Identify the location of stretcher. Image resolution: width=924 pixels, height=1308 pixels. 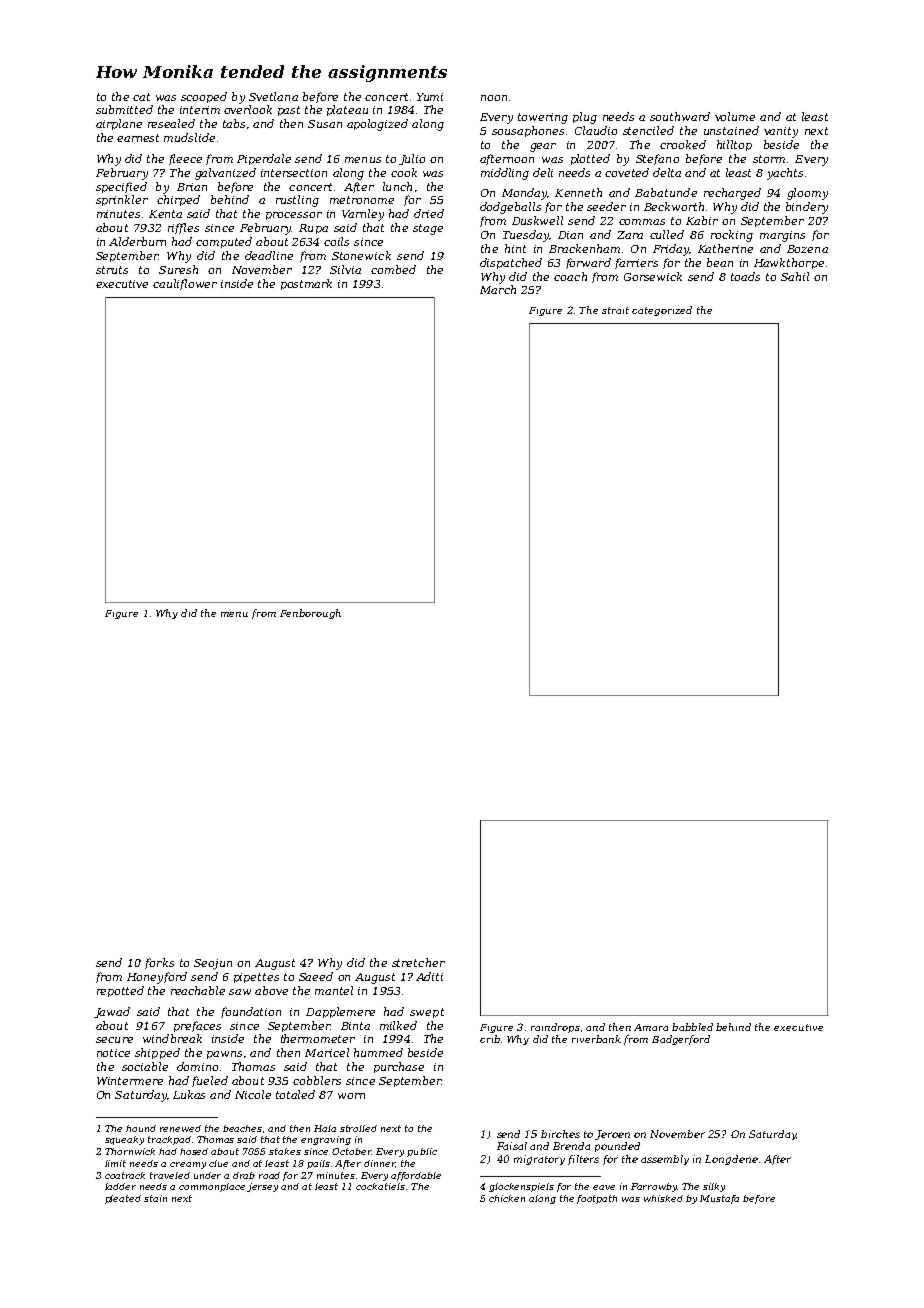
(418, 962).
